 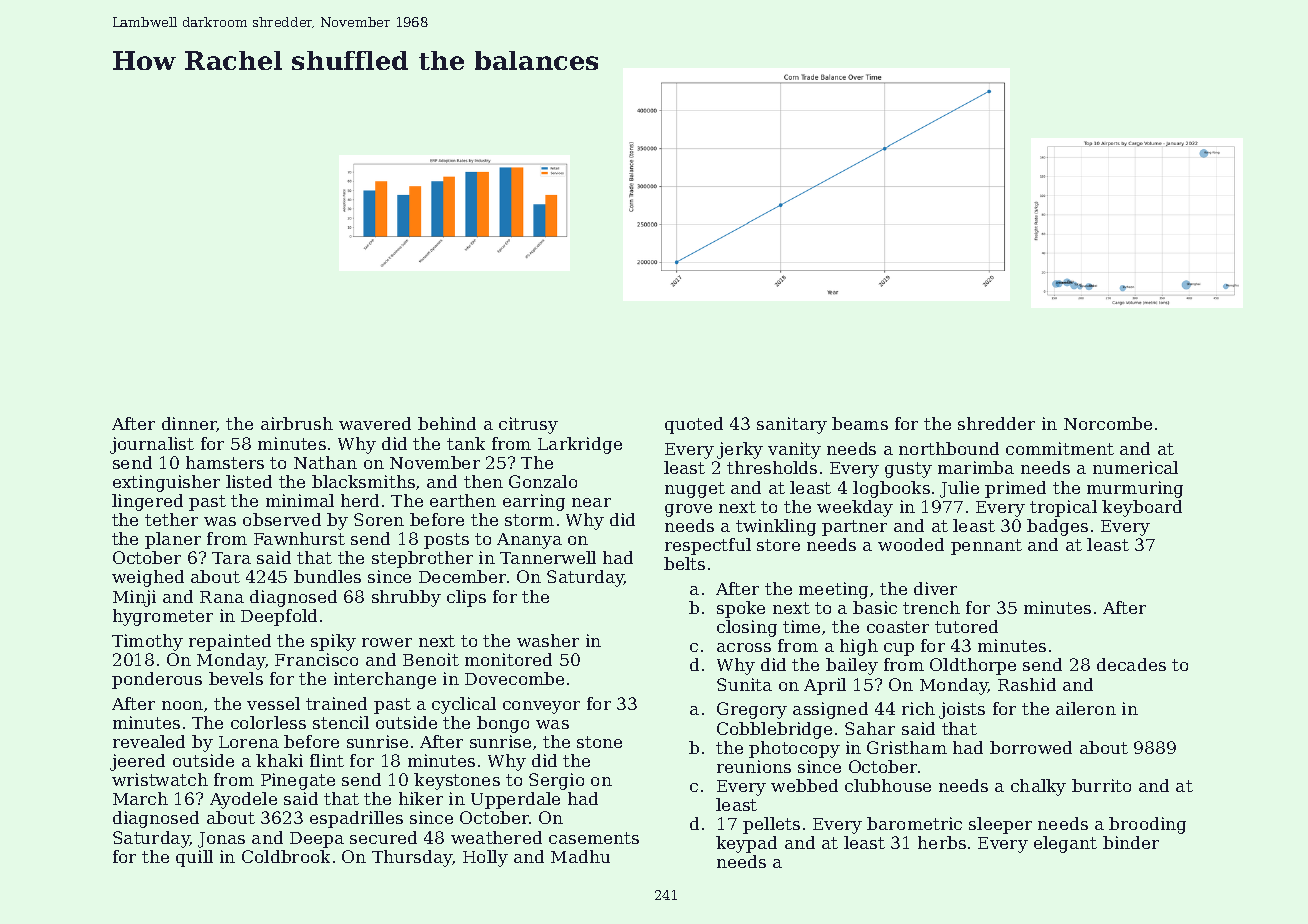 What do you see at coordinates (406, 598) in the screenshot?
I see `shrubby` at bounding box center [406, 598].
